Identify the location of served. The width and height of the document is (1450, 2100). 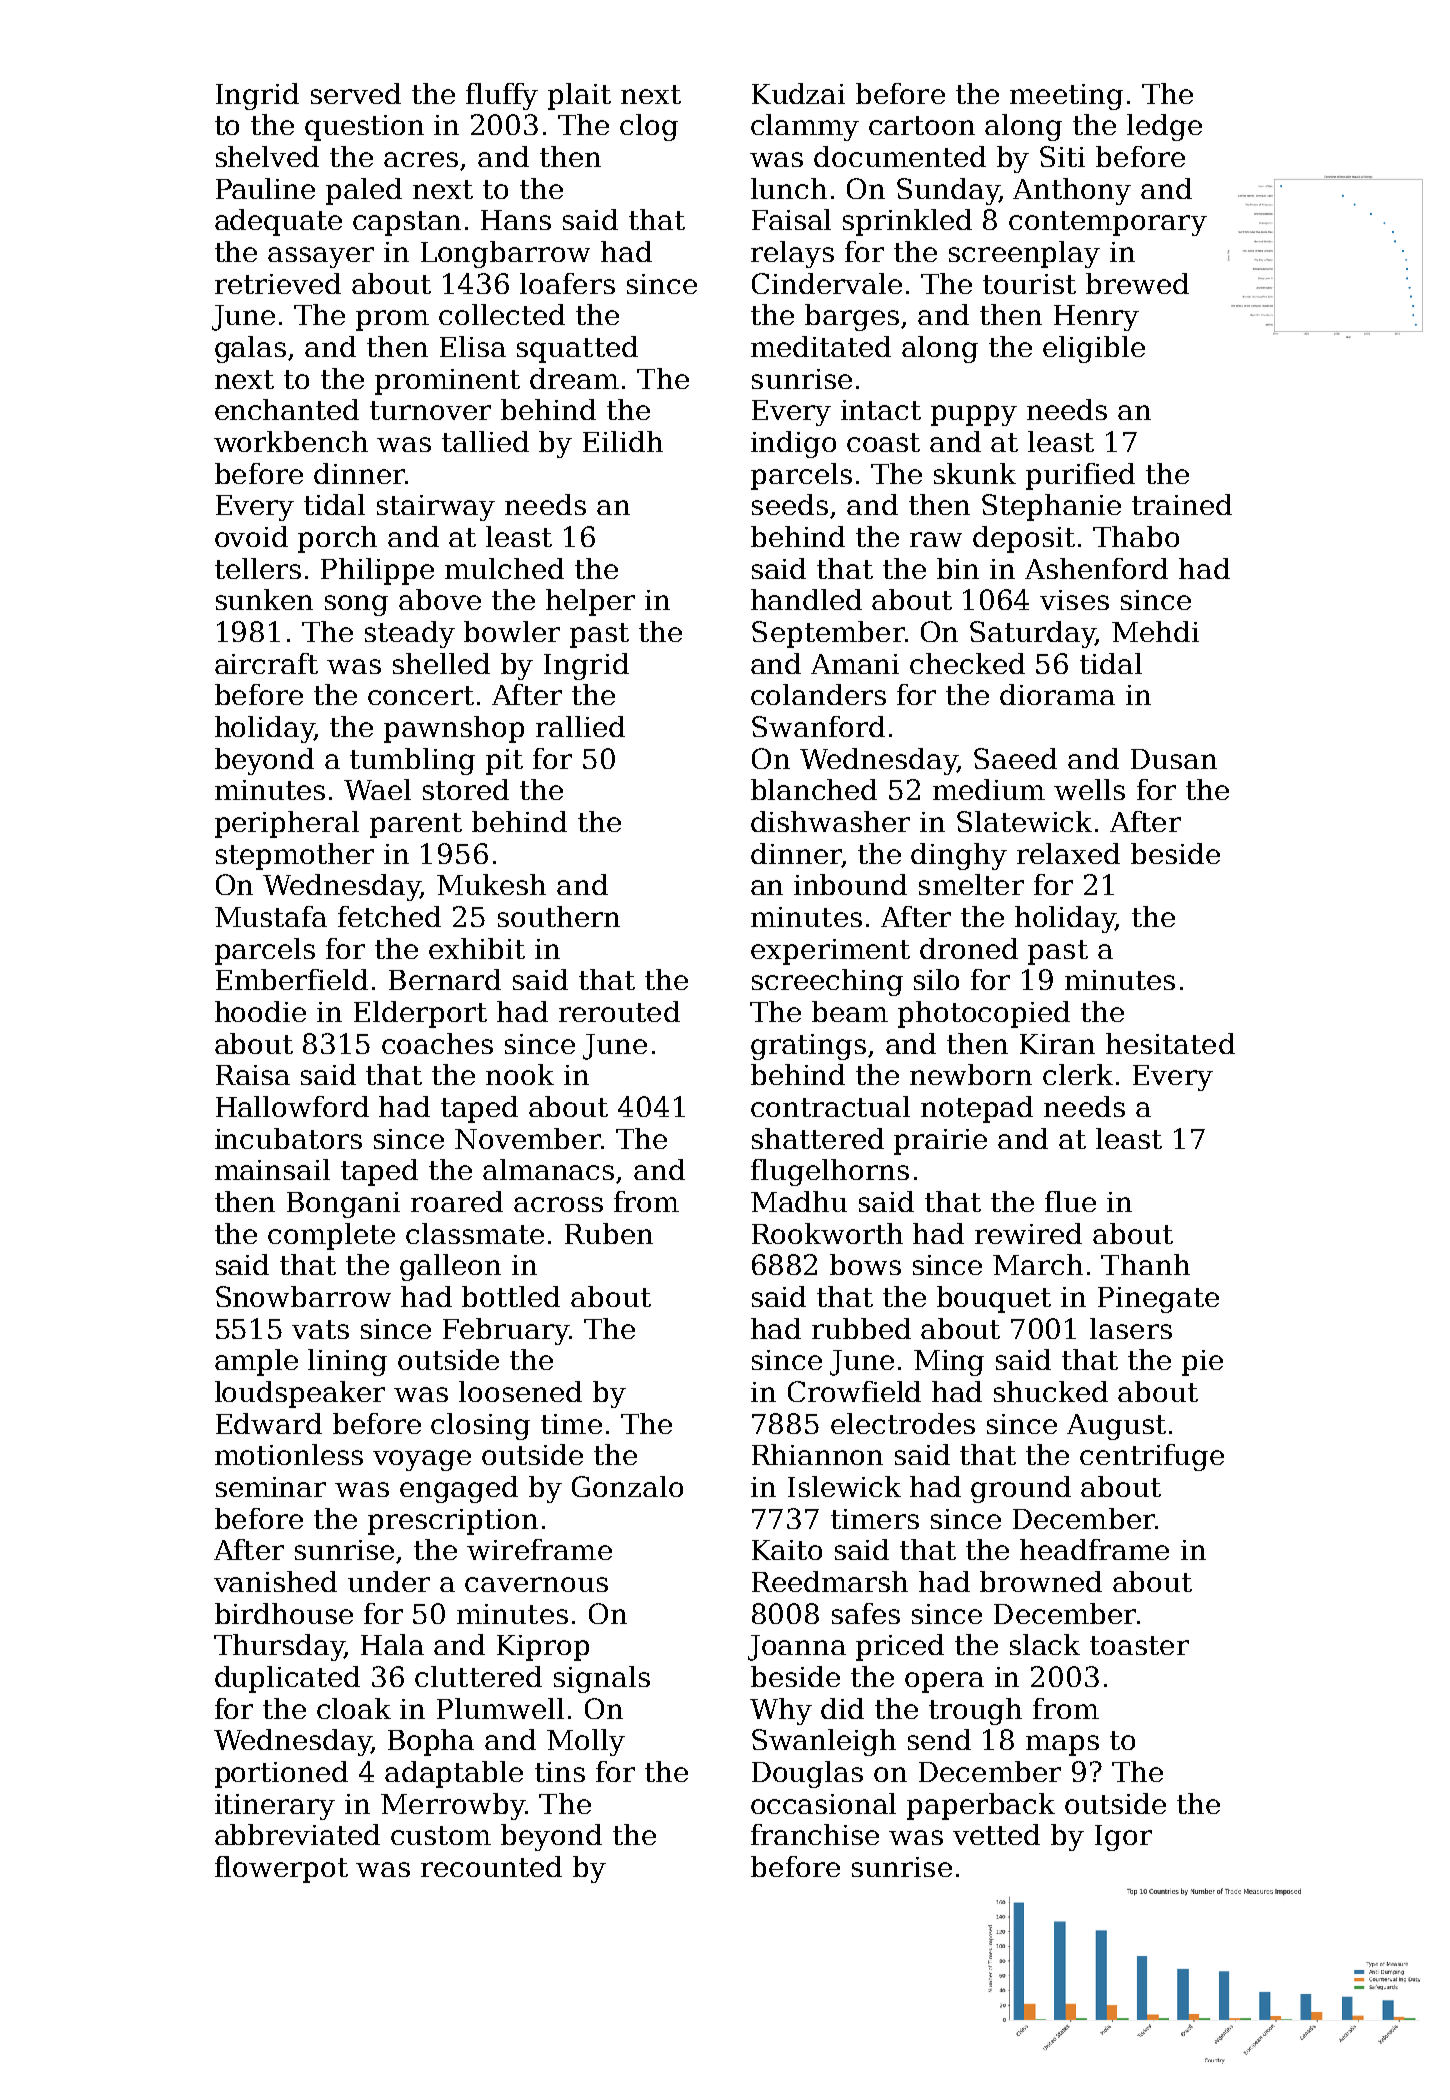
(356, 93).
